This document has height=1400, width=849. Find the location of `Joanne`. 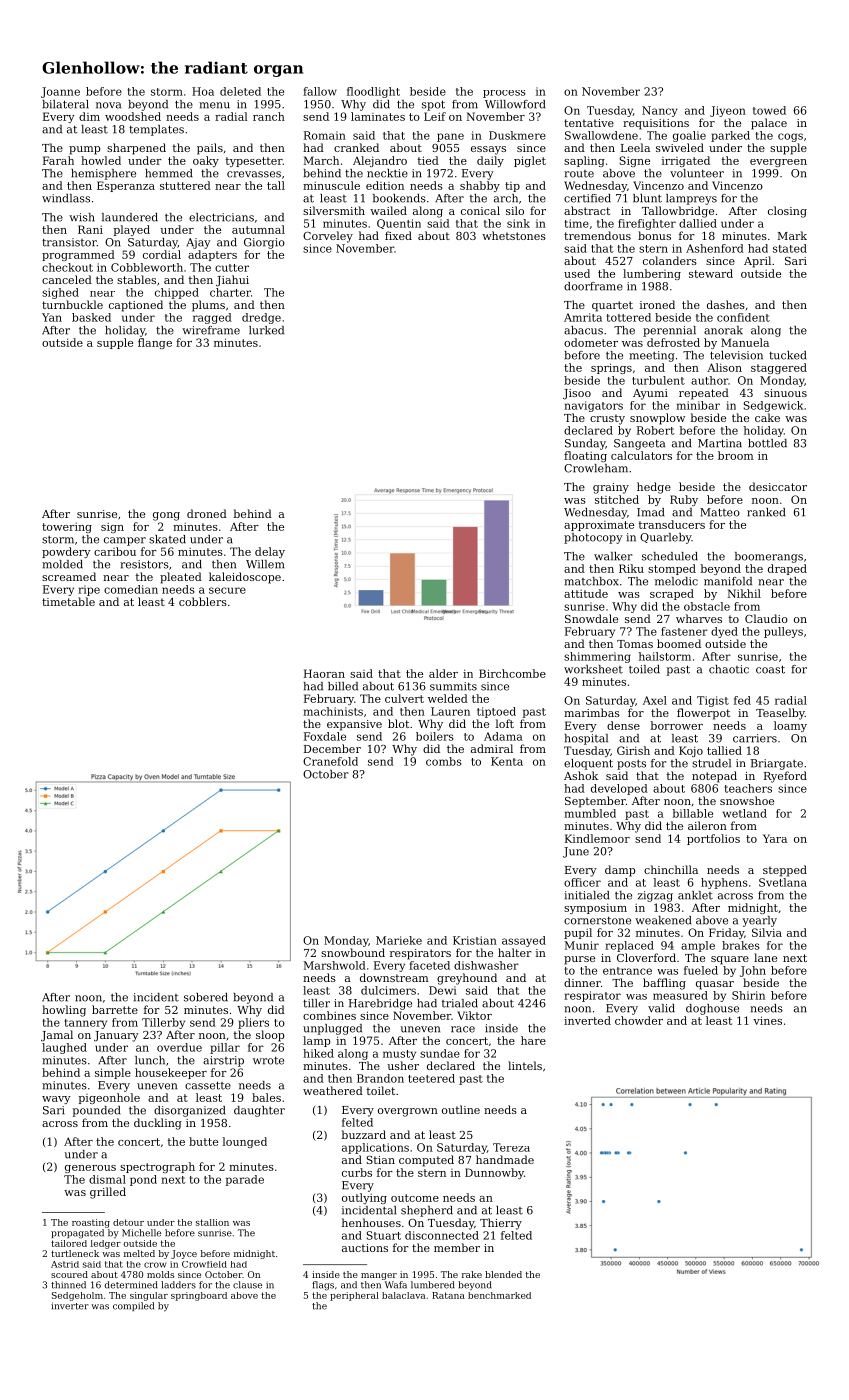

Joanne is located at coordinates (60, 92).
